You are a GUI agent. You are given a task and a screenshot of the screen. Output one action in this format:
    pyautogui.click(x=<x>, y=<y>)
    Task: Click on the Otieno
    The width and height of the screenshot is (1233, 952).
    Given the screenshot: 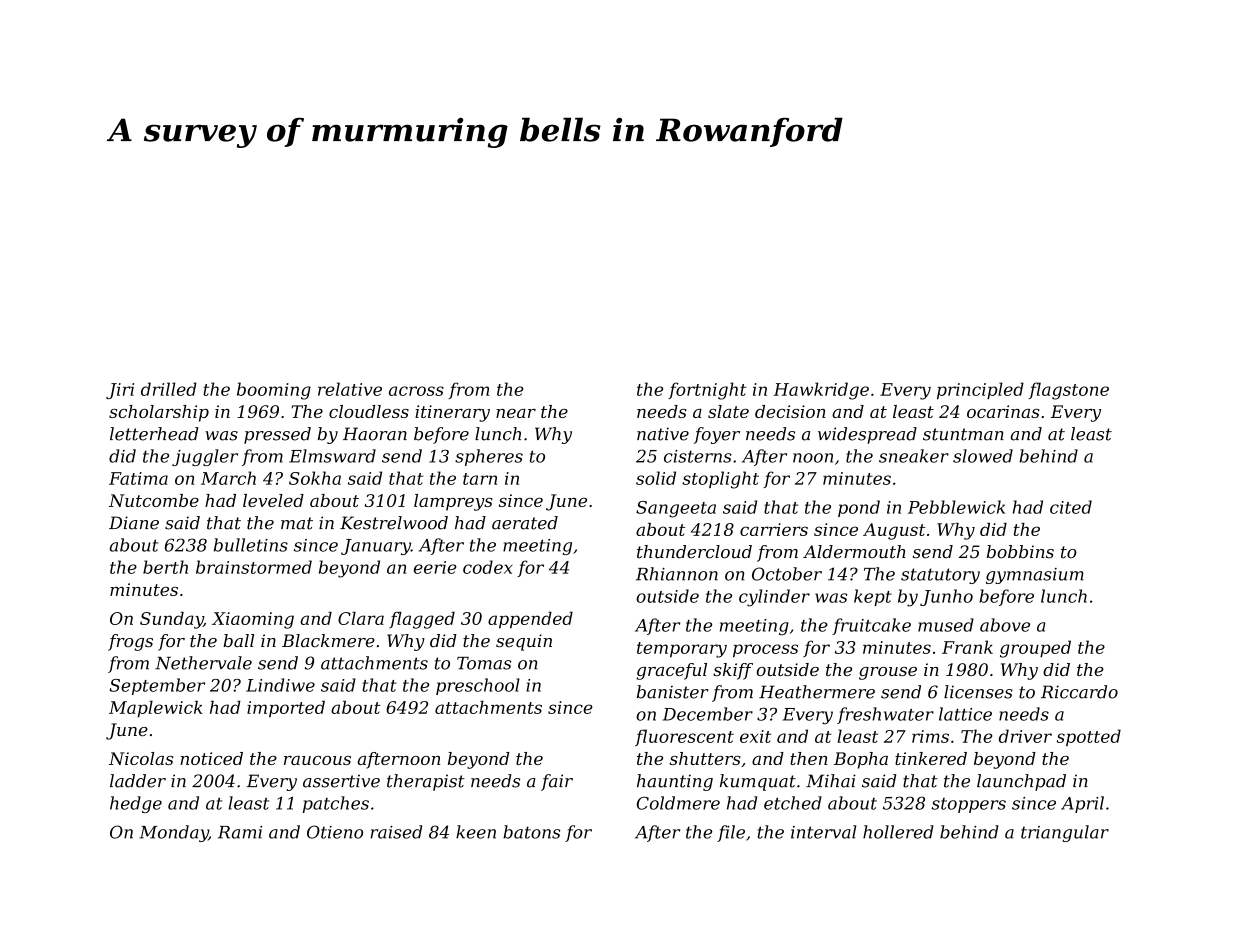 What is the action you would take?
    pyautogui.click(x=335, y=832)
